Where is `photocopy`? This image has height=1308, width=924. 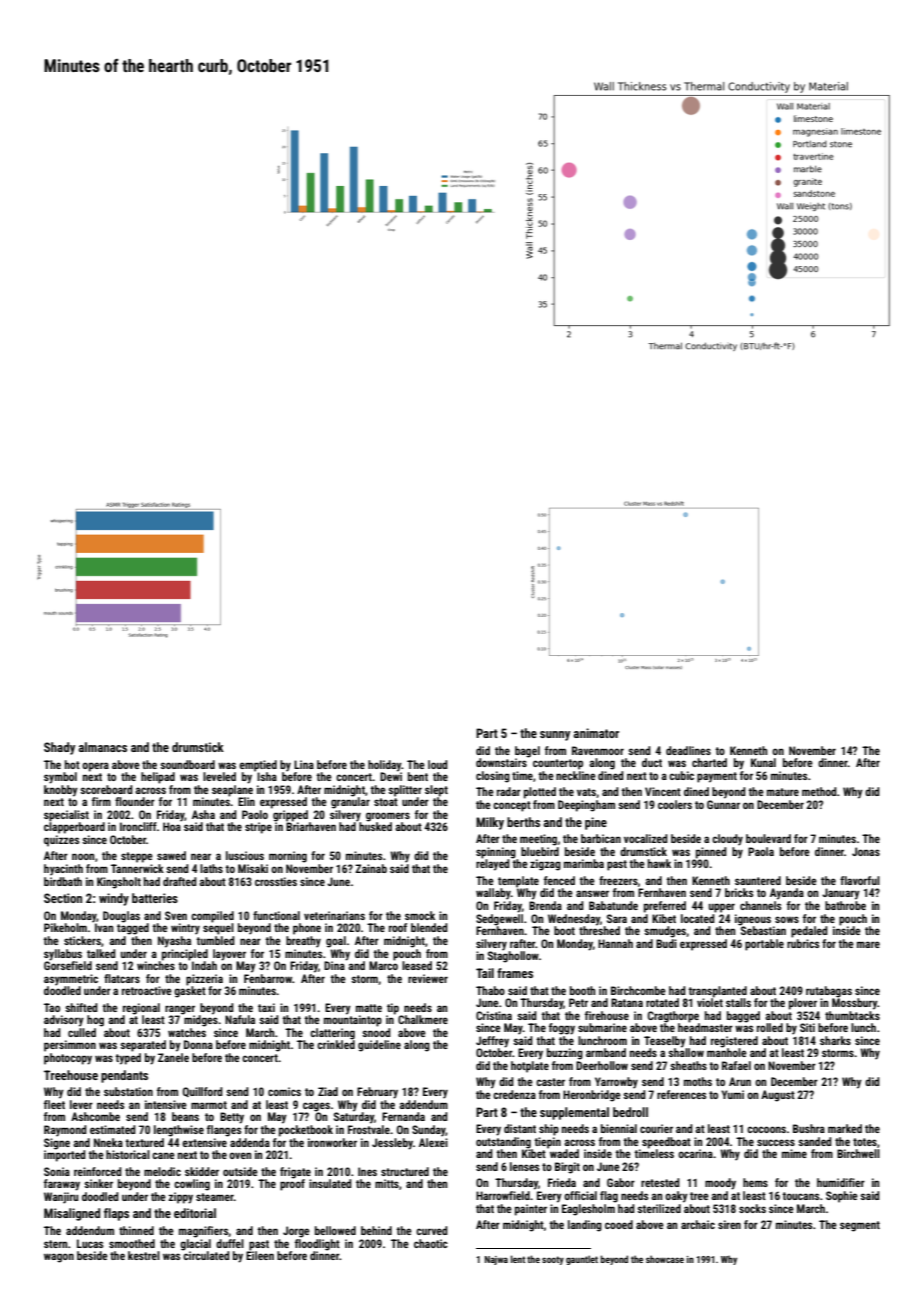 photocopy is located at coordinates (68, 1059).
